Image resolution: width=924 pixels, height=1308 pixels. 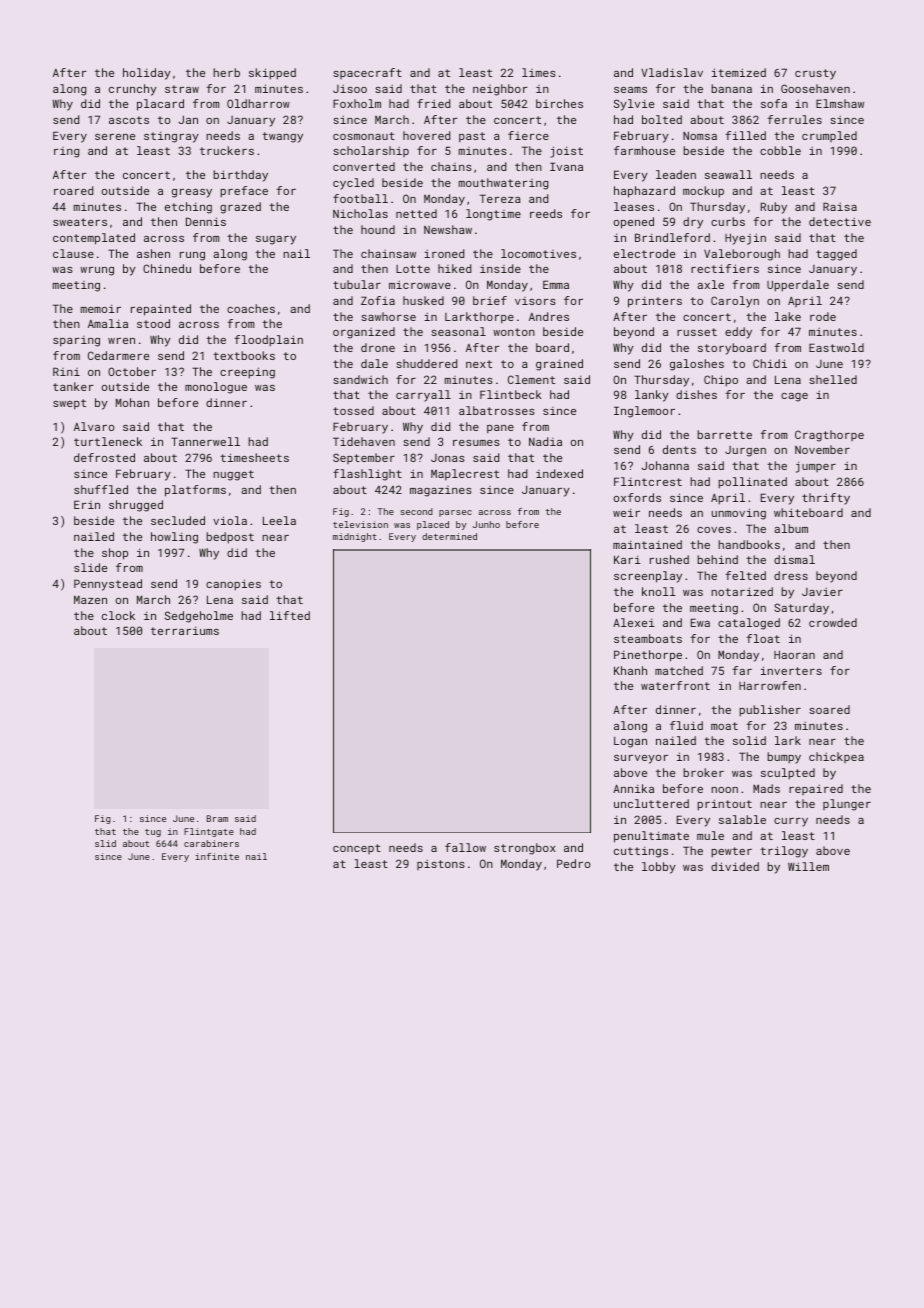 I want to click on infinite, so click(x=217, y=856).
